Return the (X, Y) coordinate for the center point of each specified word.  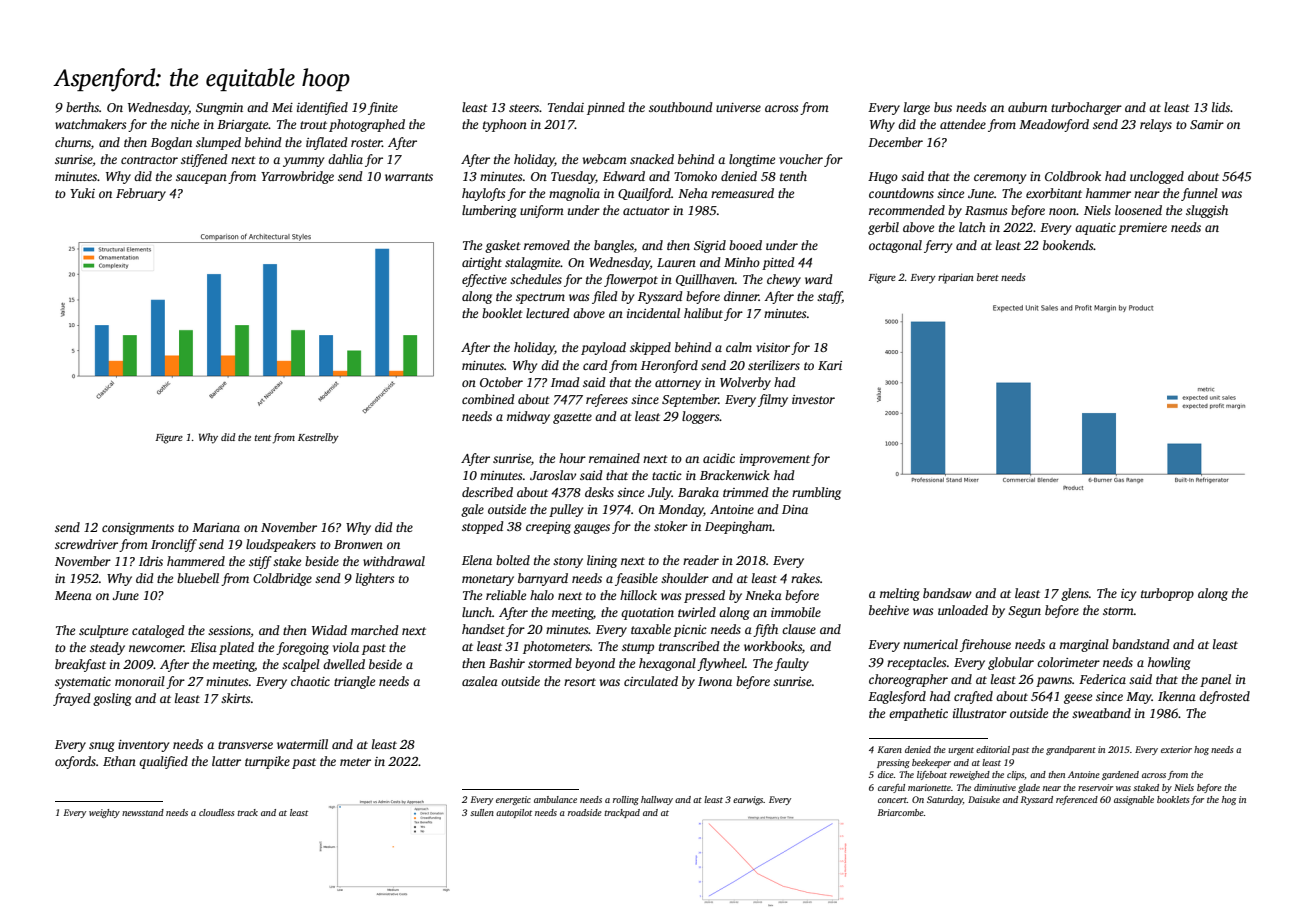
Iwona (715, 681)
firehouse (985, 645)
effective (484, 280)
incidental (653, 313)
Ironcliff (174, 545)
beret (988, 277)
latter (226, 761)
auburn (1027, 107)
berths (82, 107)
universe (738, 107)
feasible (636, 579)
